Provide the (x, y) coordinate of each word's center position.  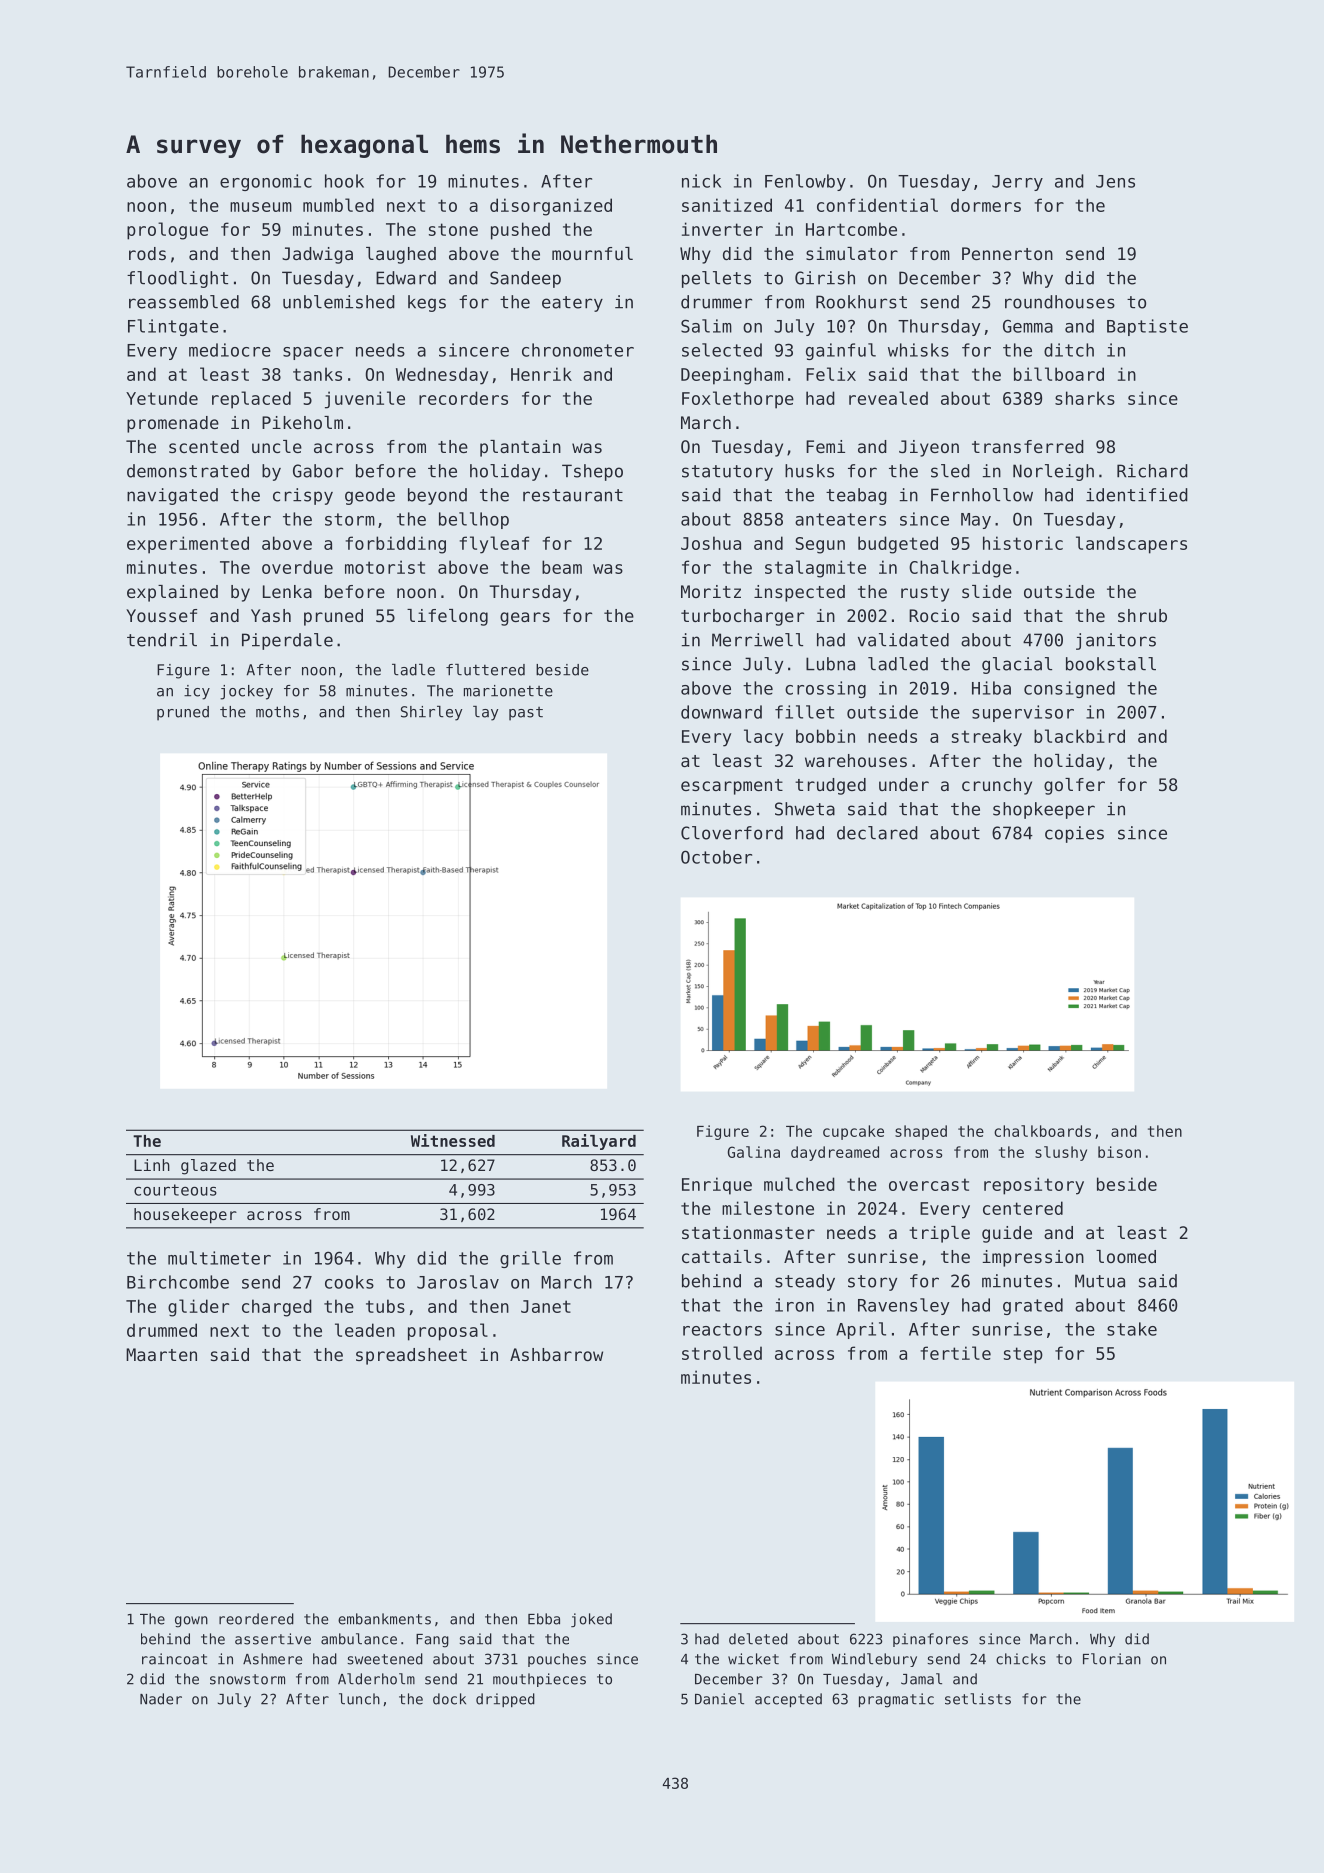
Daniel (719, 1699)
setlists (978, 1699)
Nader (161, 1699)
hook (344, 181)
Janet (546, 1306)
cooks (349, 1282)
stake (1132, 1329)
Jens (1115, 181)
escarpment (732, 787)
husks (809, 471)
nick (701, 181)
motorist (385, 567)
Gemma (1028, 326)
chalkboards (1042, 1131)
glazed (208, 1167)
